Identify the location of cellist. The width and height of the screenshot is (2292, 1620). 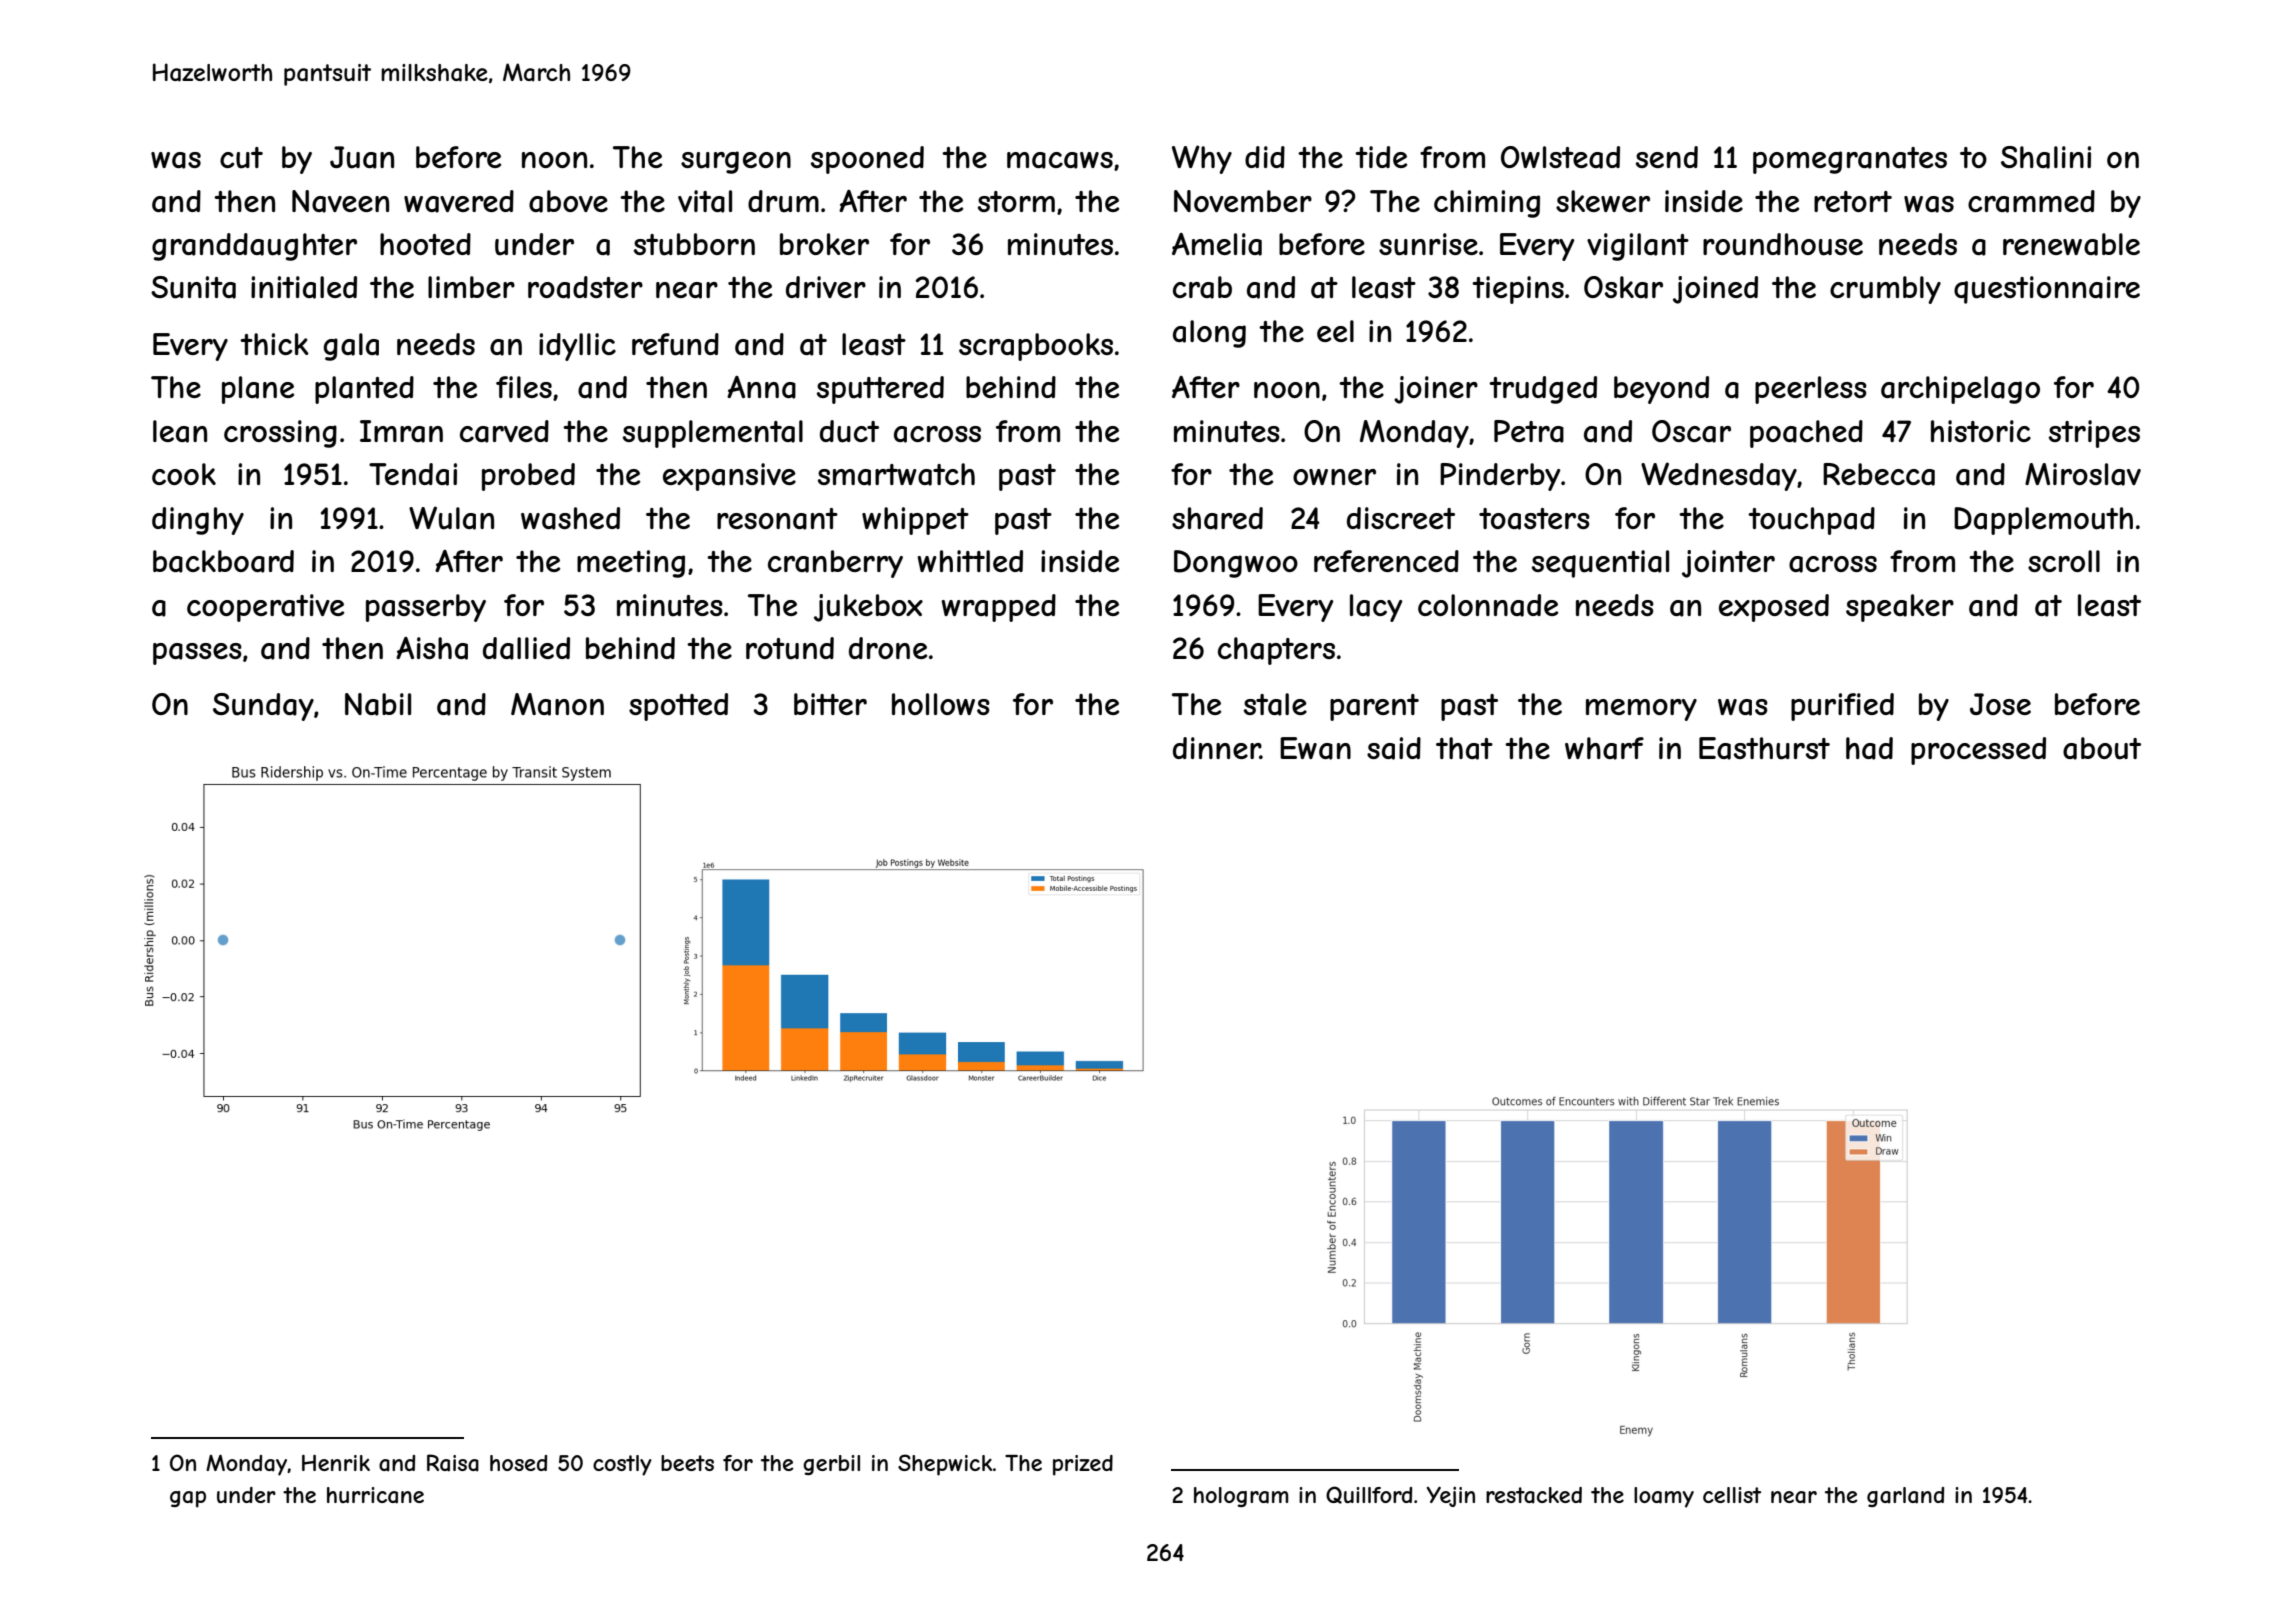
(1732, 1495).
